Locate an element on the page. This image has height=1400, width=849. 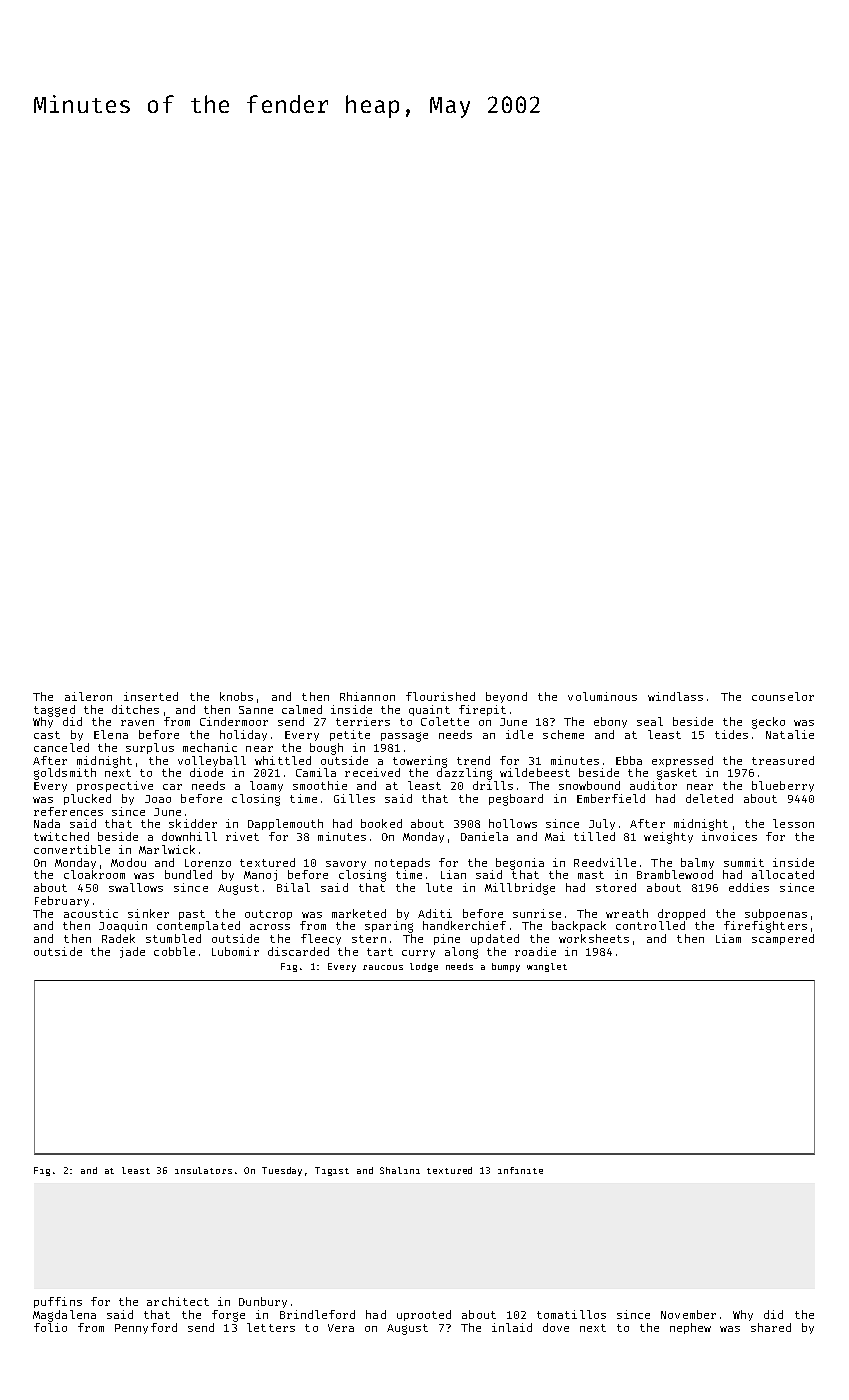
stern is located at coordinates (369, 939).
